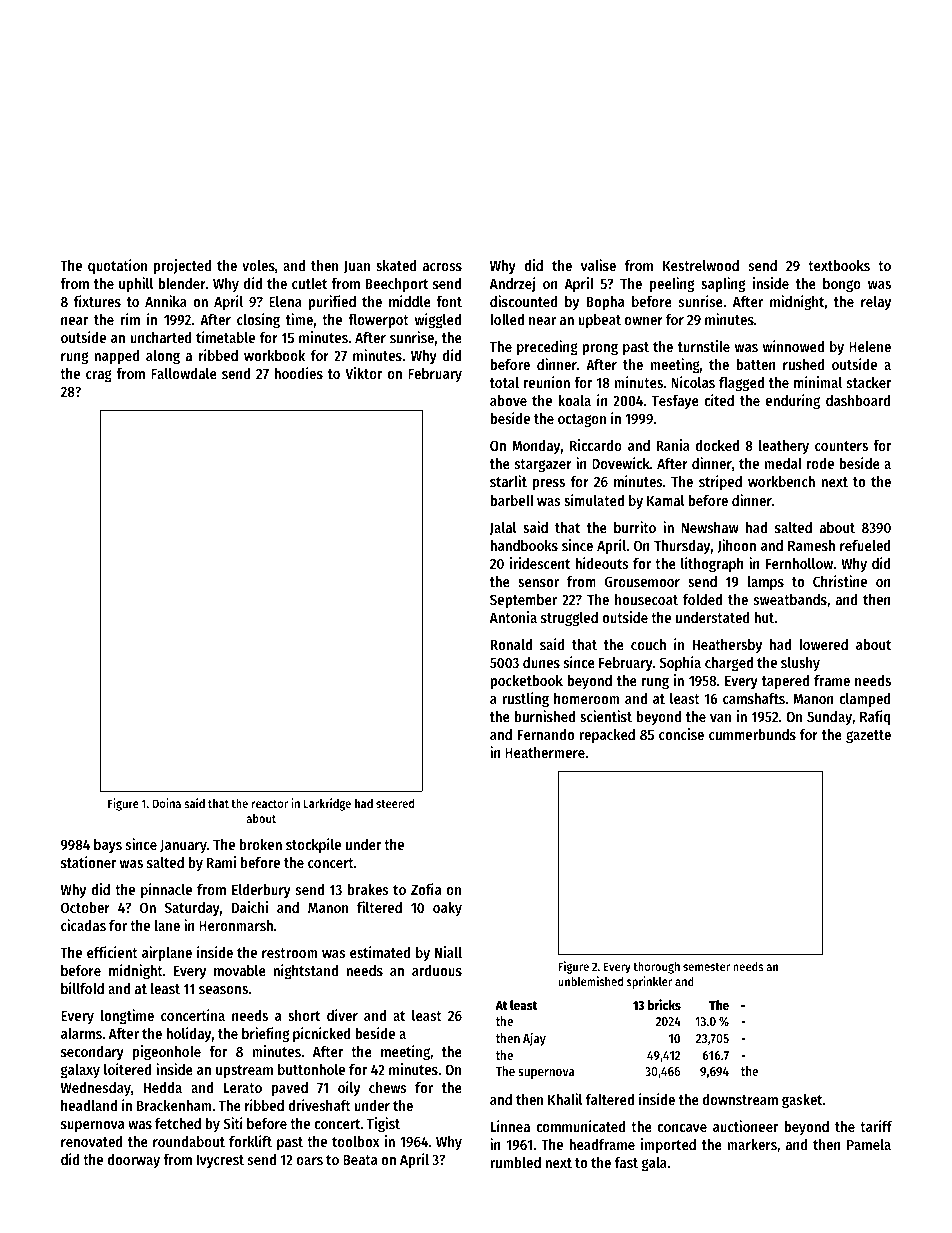 The height and width of the document is (1233, 952). I want to click on rumbled, so click(515, 1162).
